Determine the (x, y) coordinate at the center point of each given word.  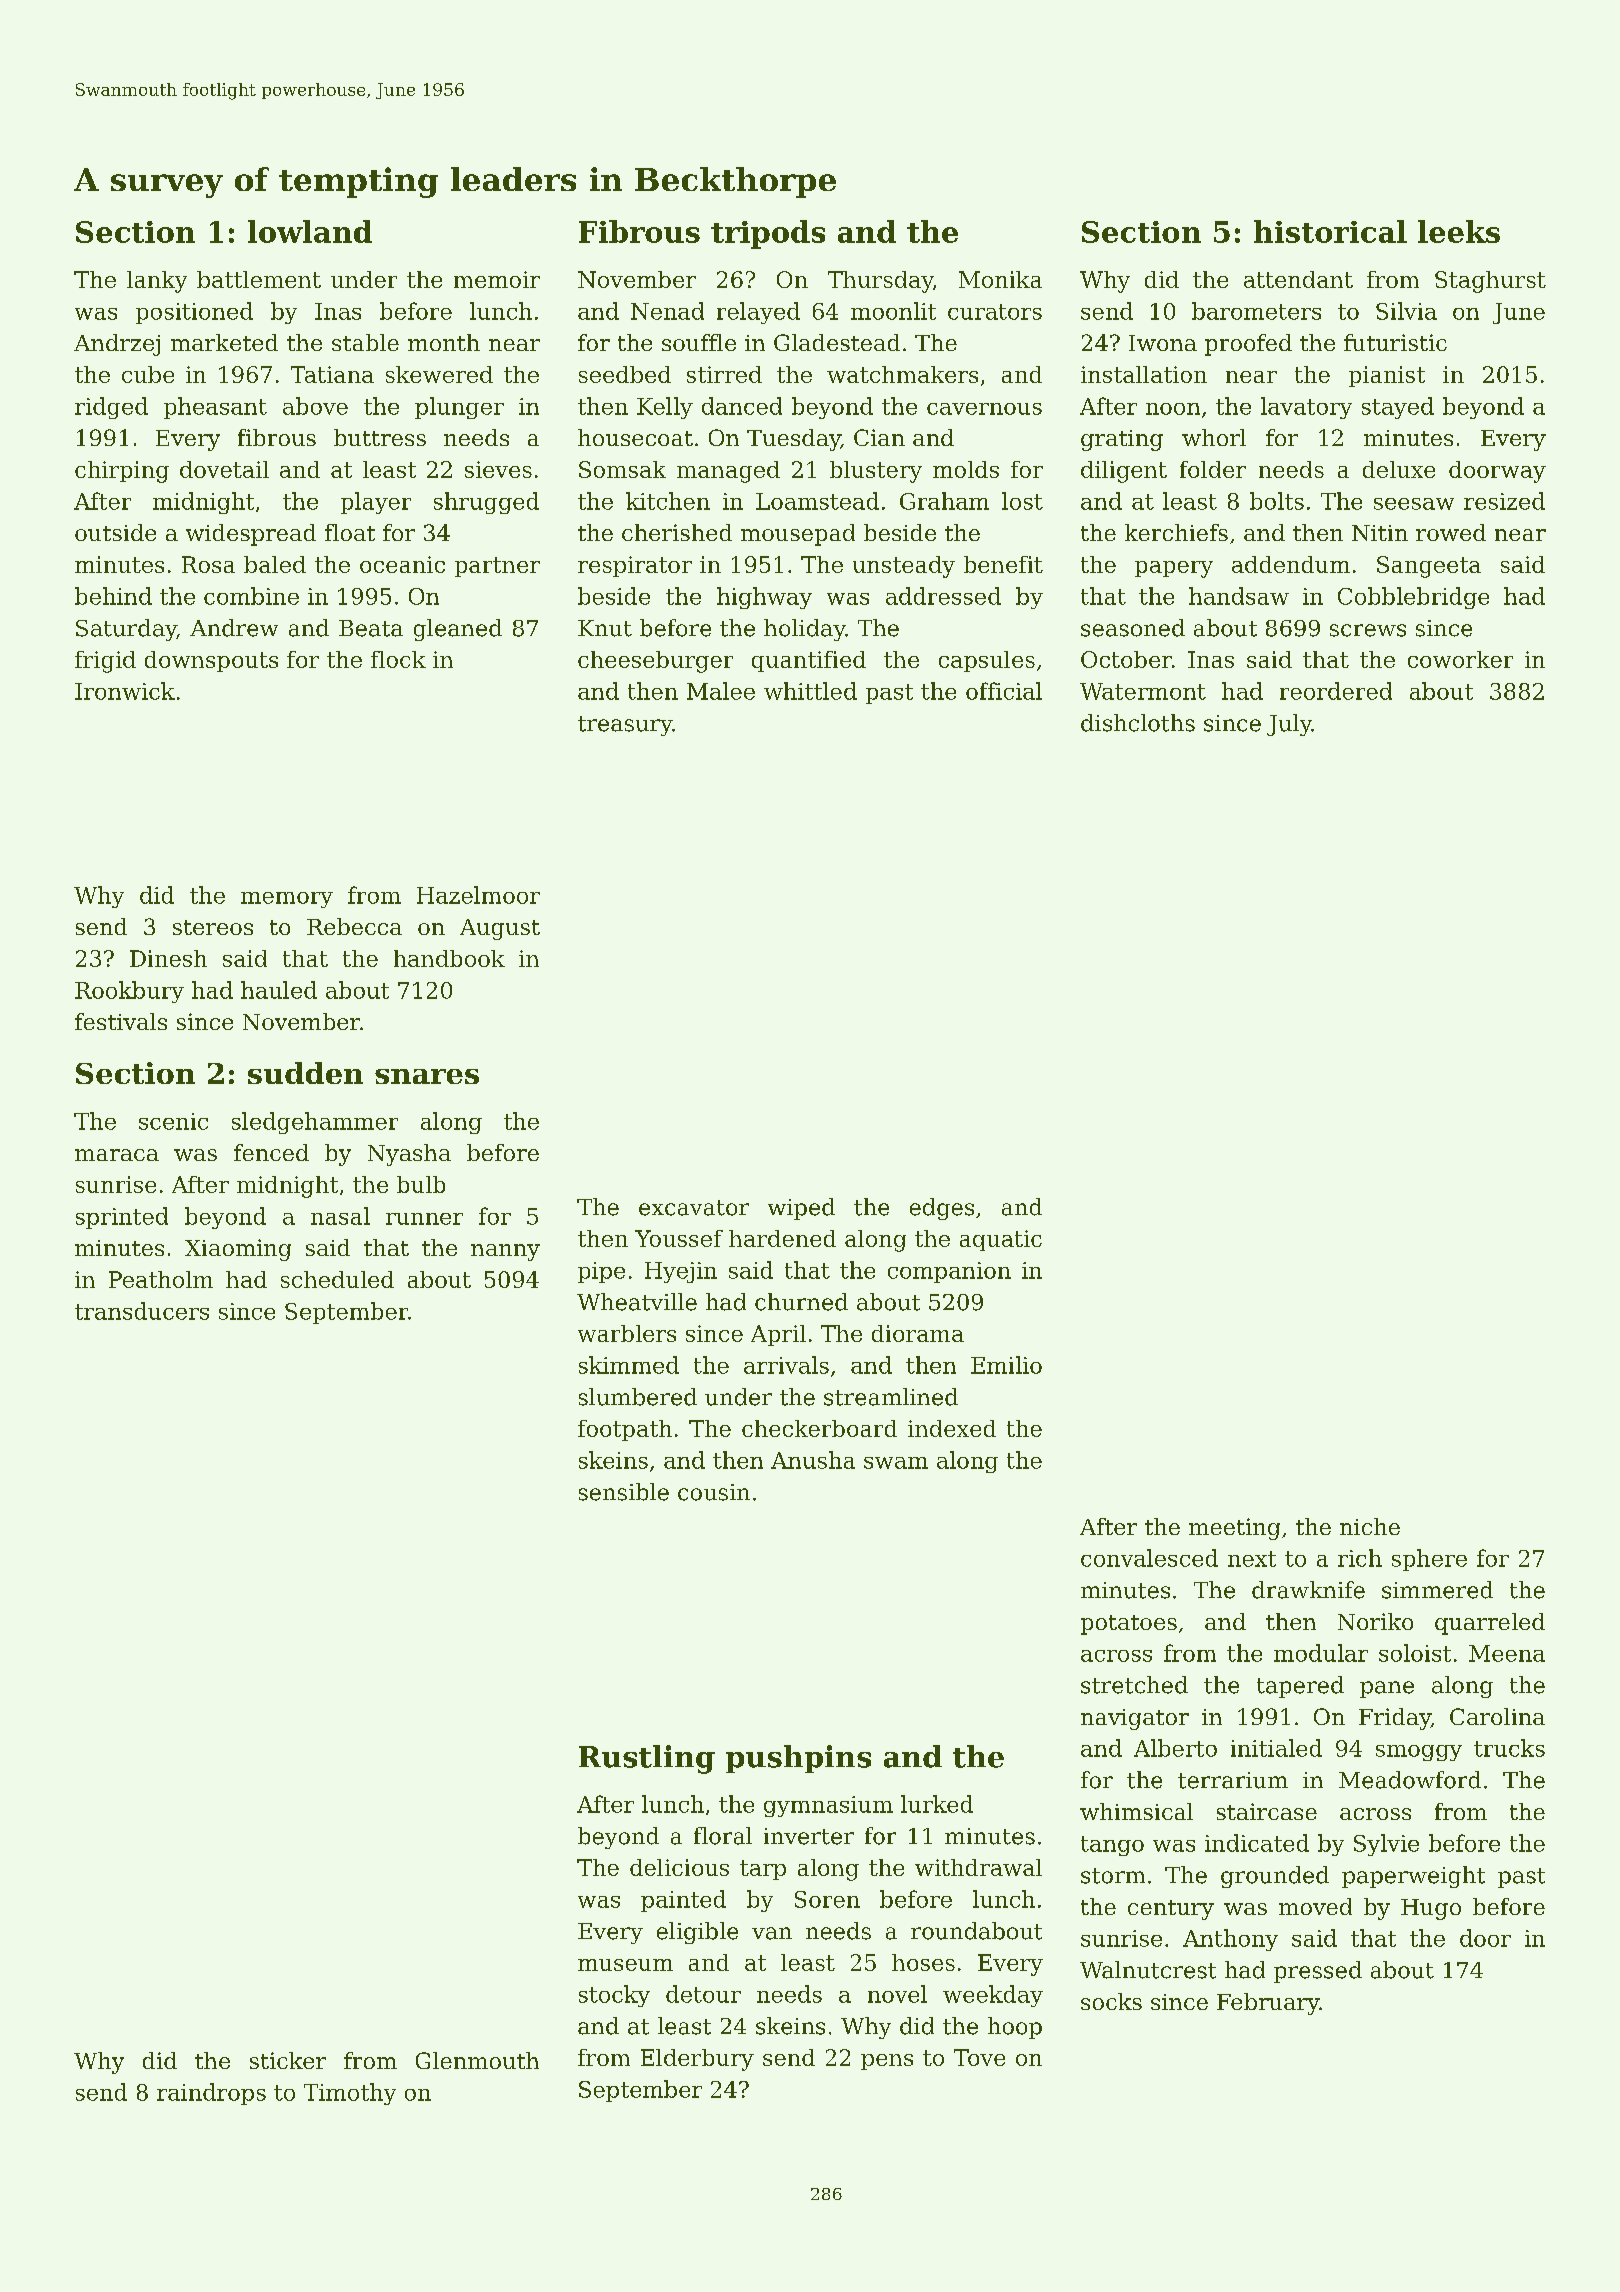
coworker (1460, 659)
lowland (310, 231)
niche (1370, 1526)
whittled (810, 691)
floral (723, 1836)
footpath (625, 1430)
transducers (142, 1311)
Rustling (647, 1759)
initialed (1276, 1748)
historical (1330, 231)
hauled (279, 990)
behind (113, 596)
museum (625, 1965)
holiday (805, 630)
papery (1174, 569)
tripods (768, 234)
